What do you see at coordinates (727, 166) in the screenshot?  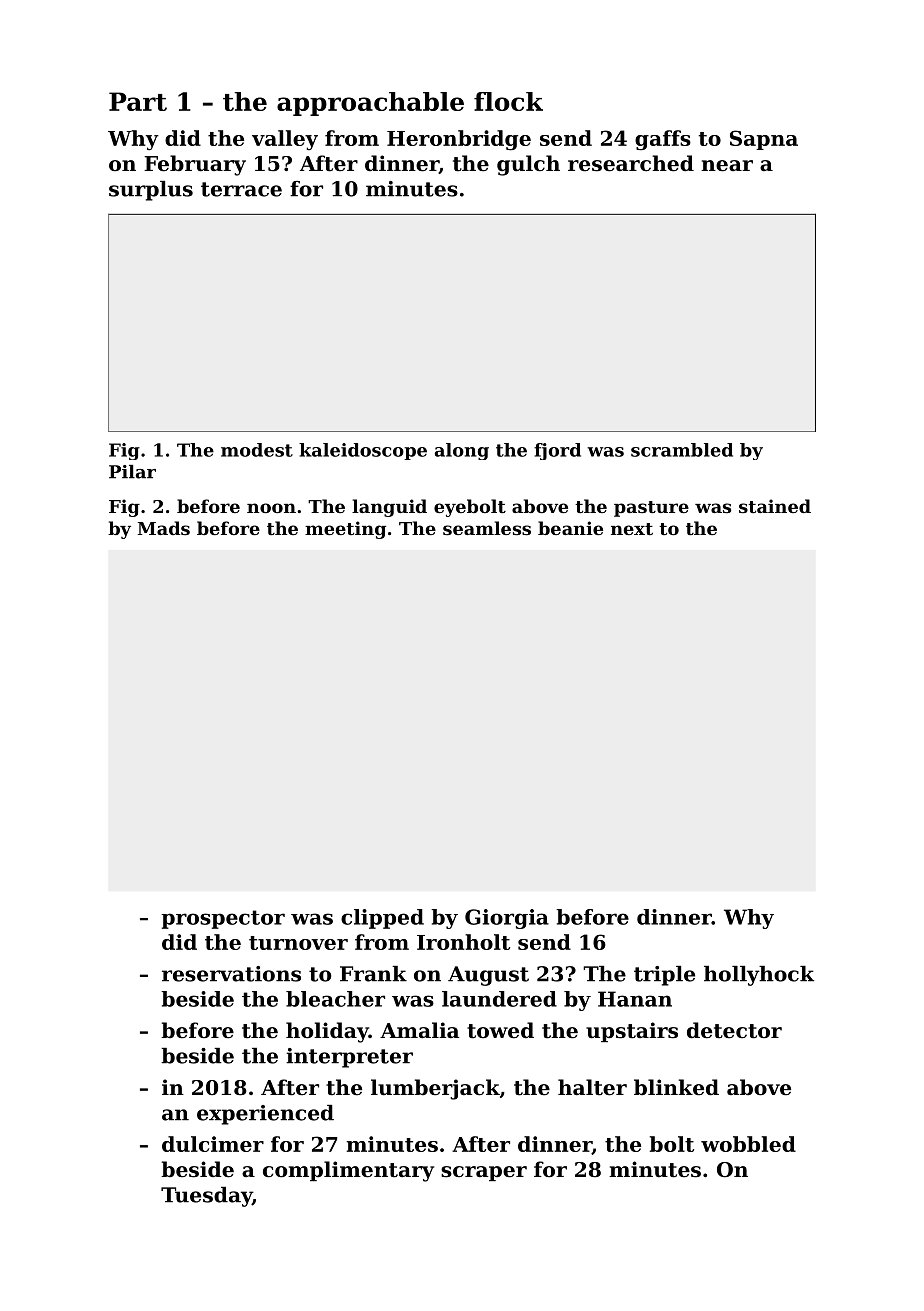 I see `near` at bounding box center [727, 166].
